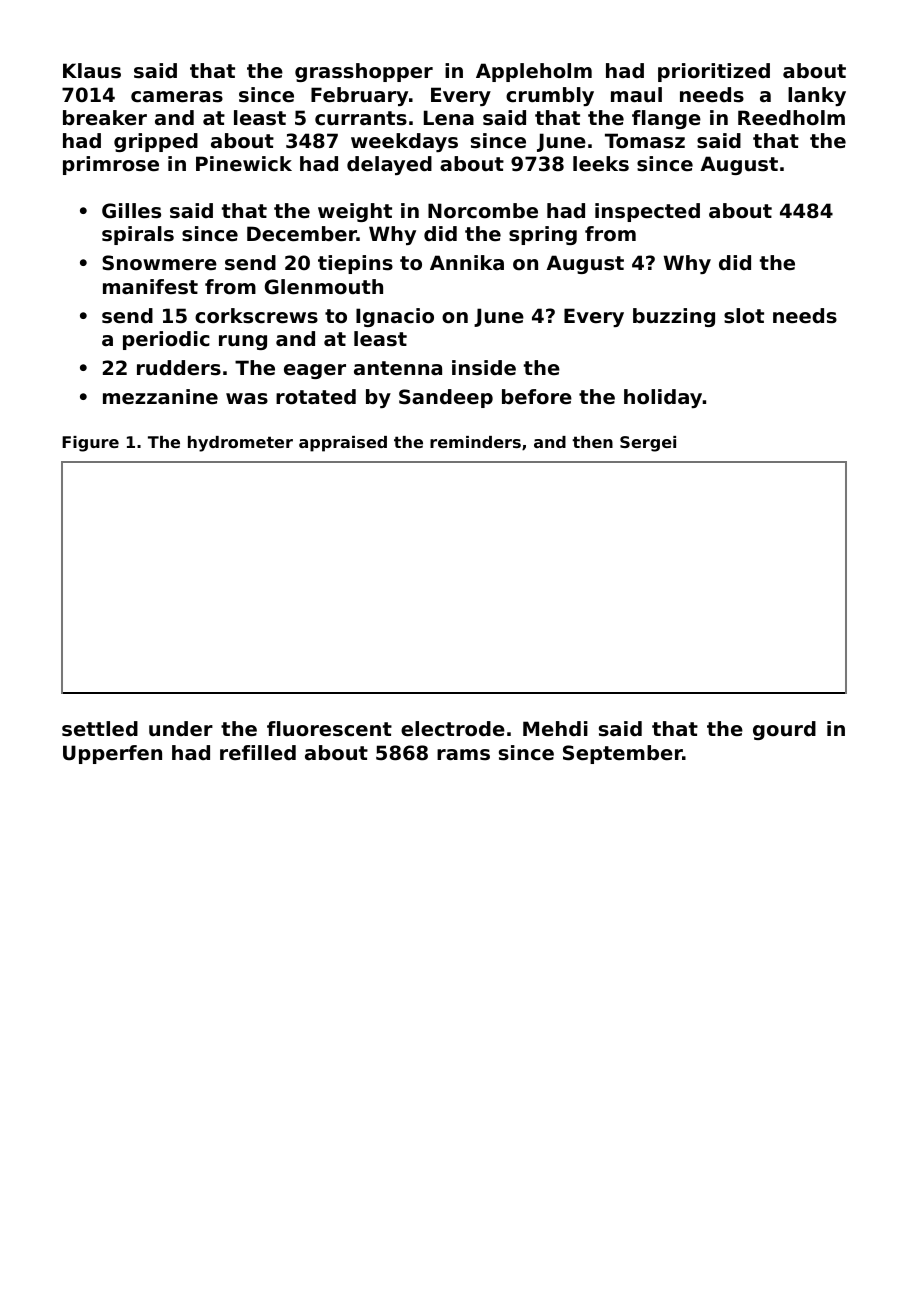  What do you see at coordinates (100, 729) in the image?
I see `settled` at bounding box center [100, 729].
